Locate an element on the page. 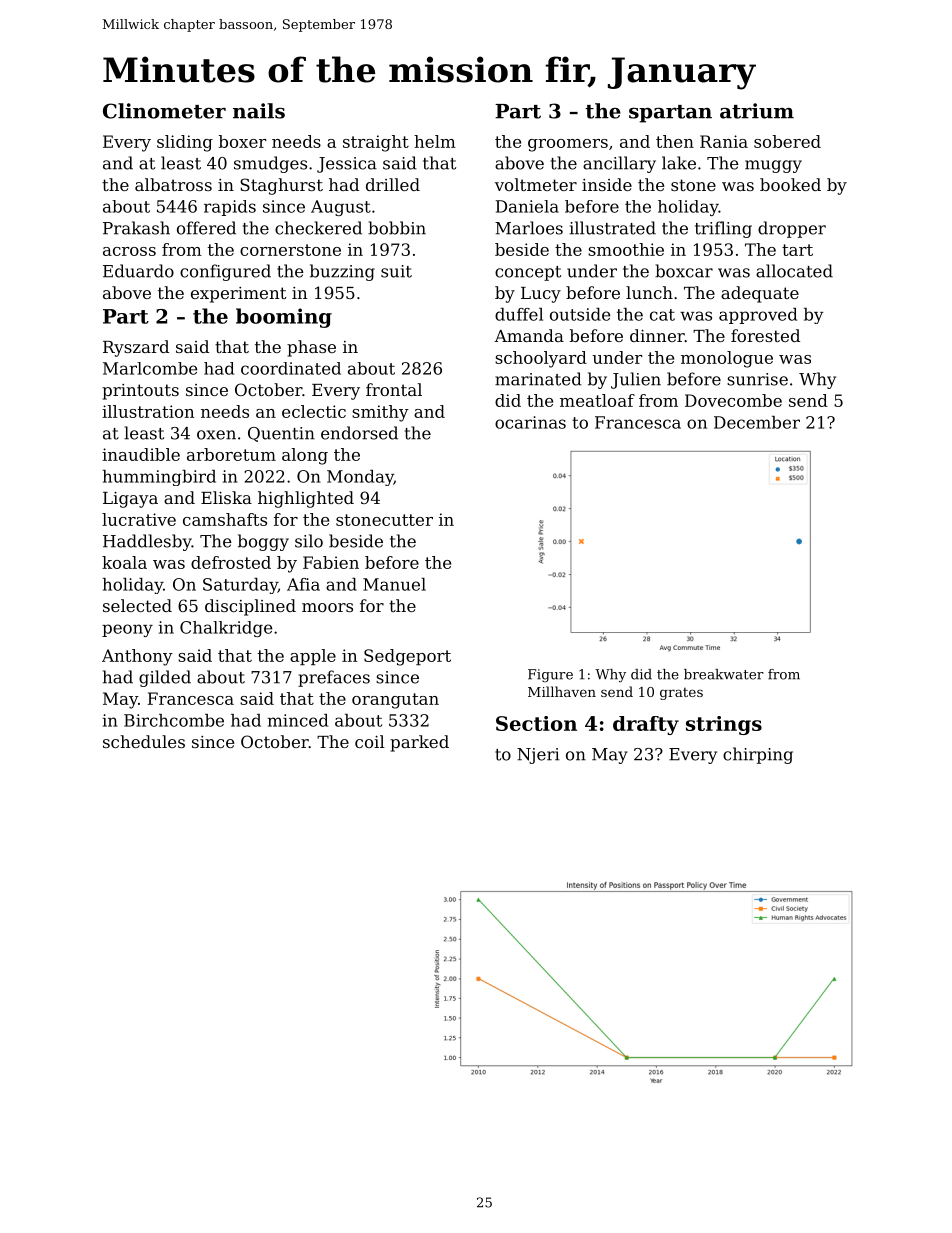 This document has width=952, height=1233. nails is located at coordinates (259, 111).
